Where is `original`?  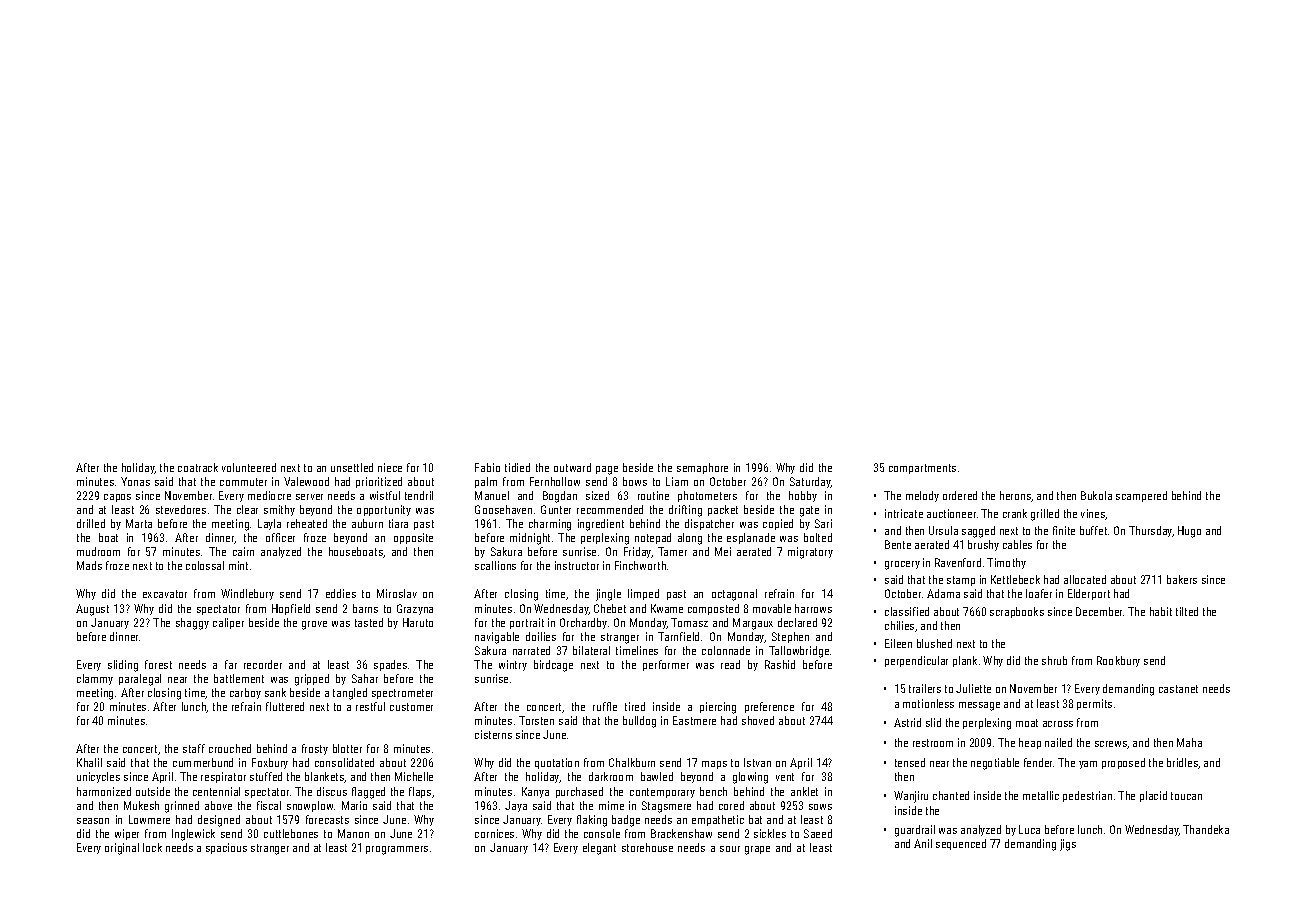
original is located at coordinates (122, 849).
